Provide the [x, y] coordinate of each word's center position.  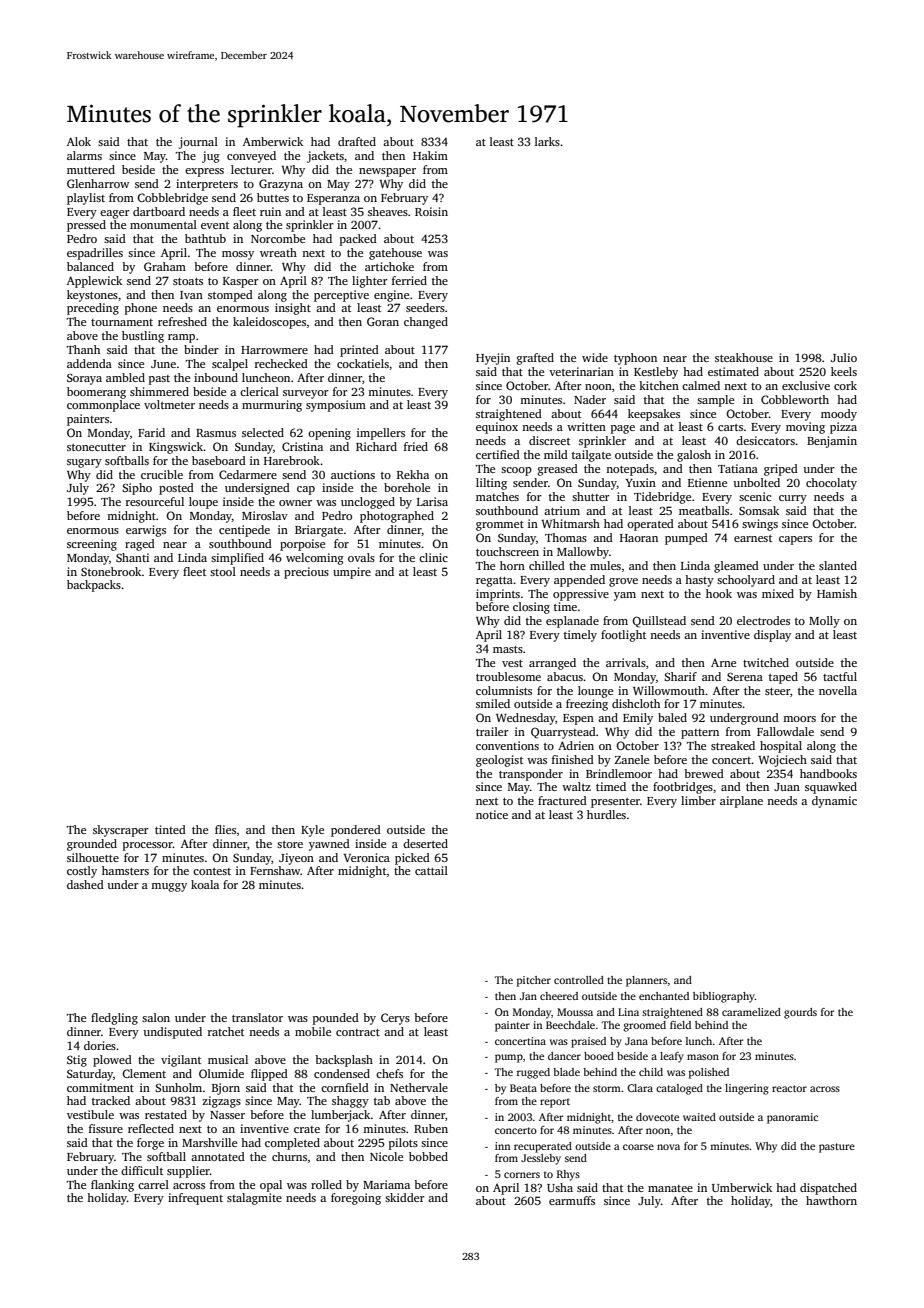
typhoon [635, 359]
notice [492, 814]
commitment [100, 1087]
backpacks [94, 586]
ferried [409, 280]
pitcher [534, 981]
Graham [165, 266]
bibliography [724, 997]
